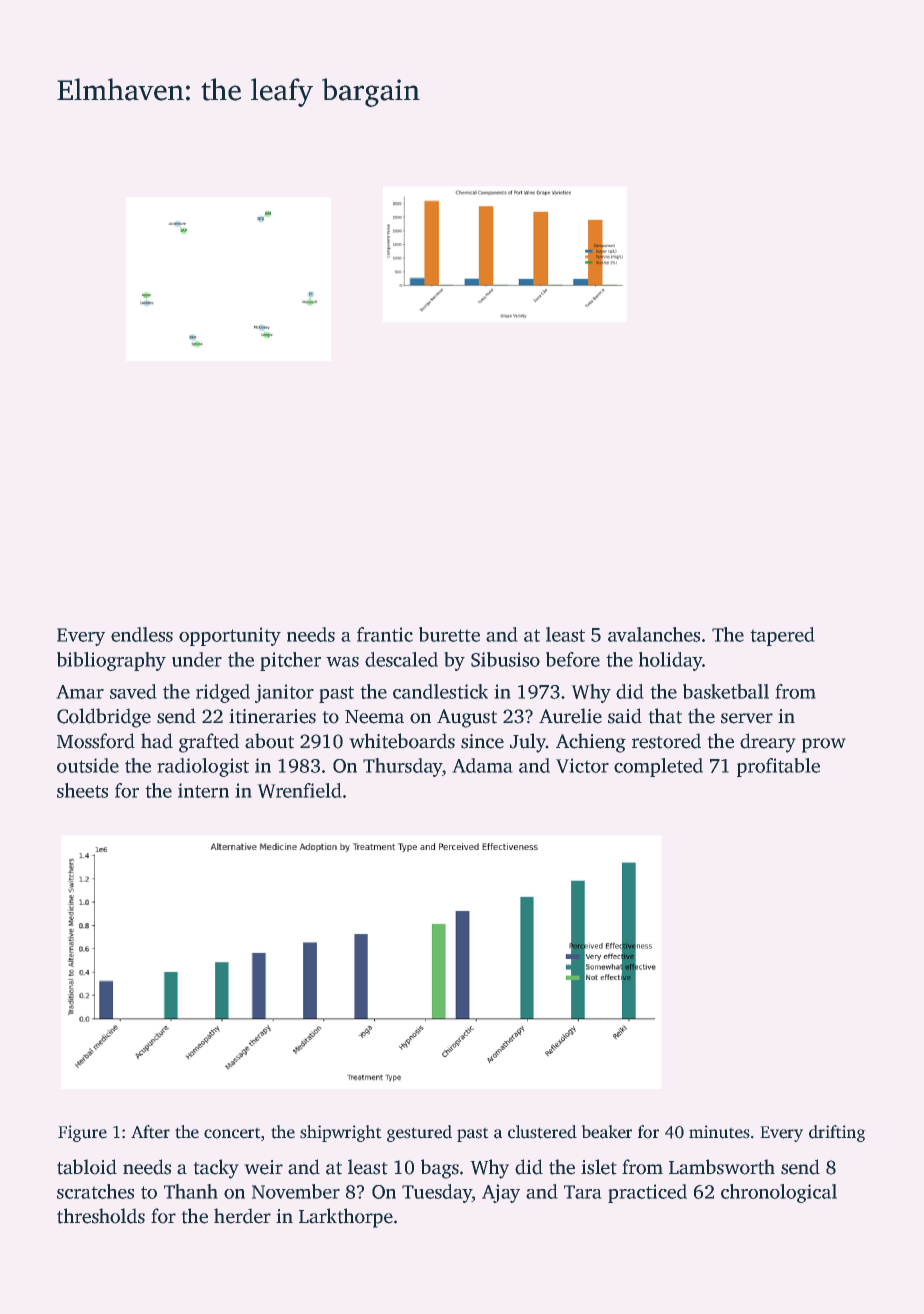 This screenshot has width=924, height=1314. Describe the element at coordinates (346, 1218) in the screenshot. I see `Larkthorpe` at that location.
